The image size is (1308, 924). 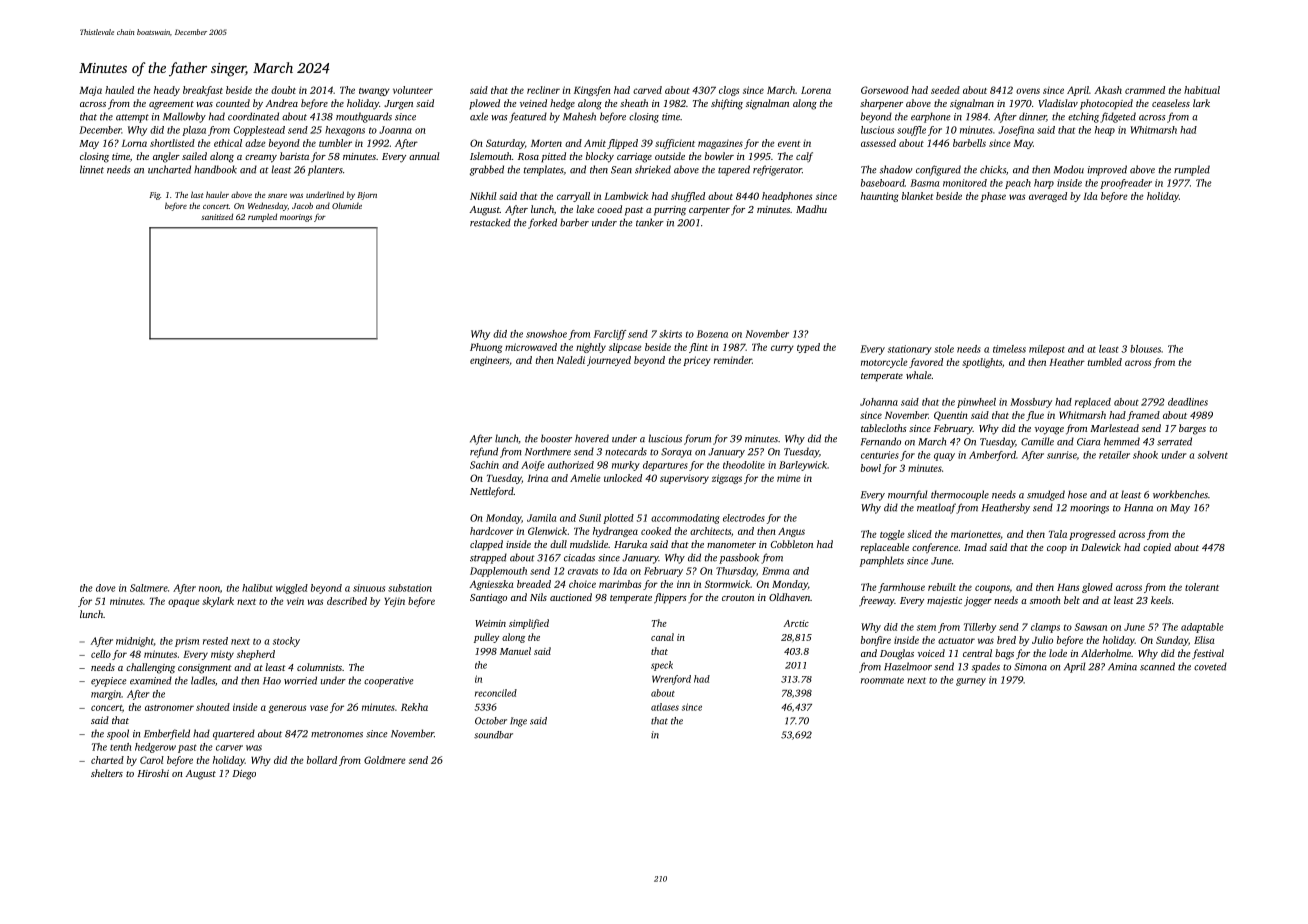 I want to click on sanitized, so click(x=217, y=216).
